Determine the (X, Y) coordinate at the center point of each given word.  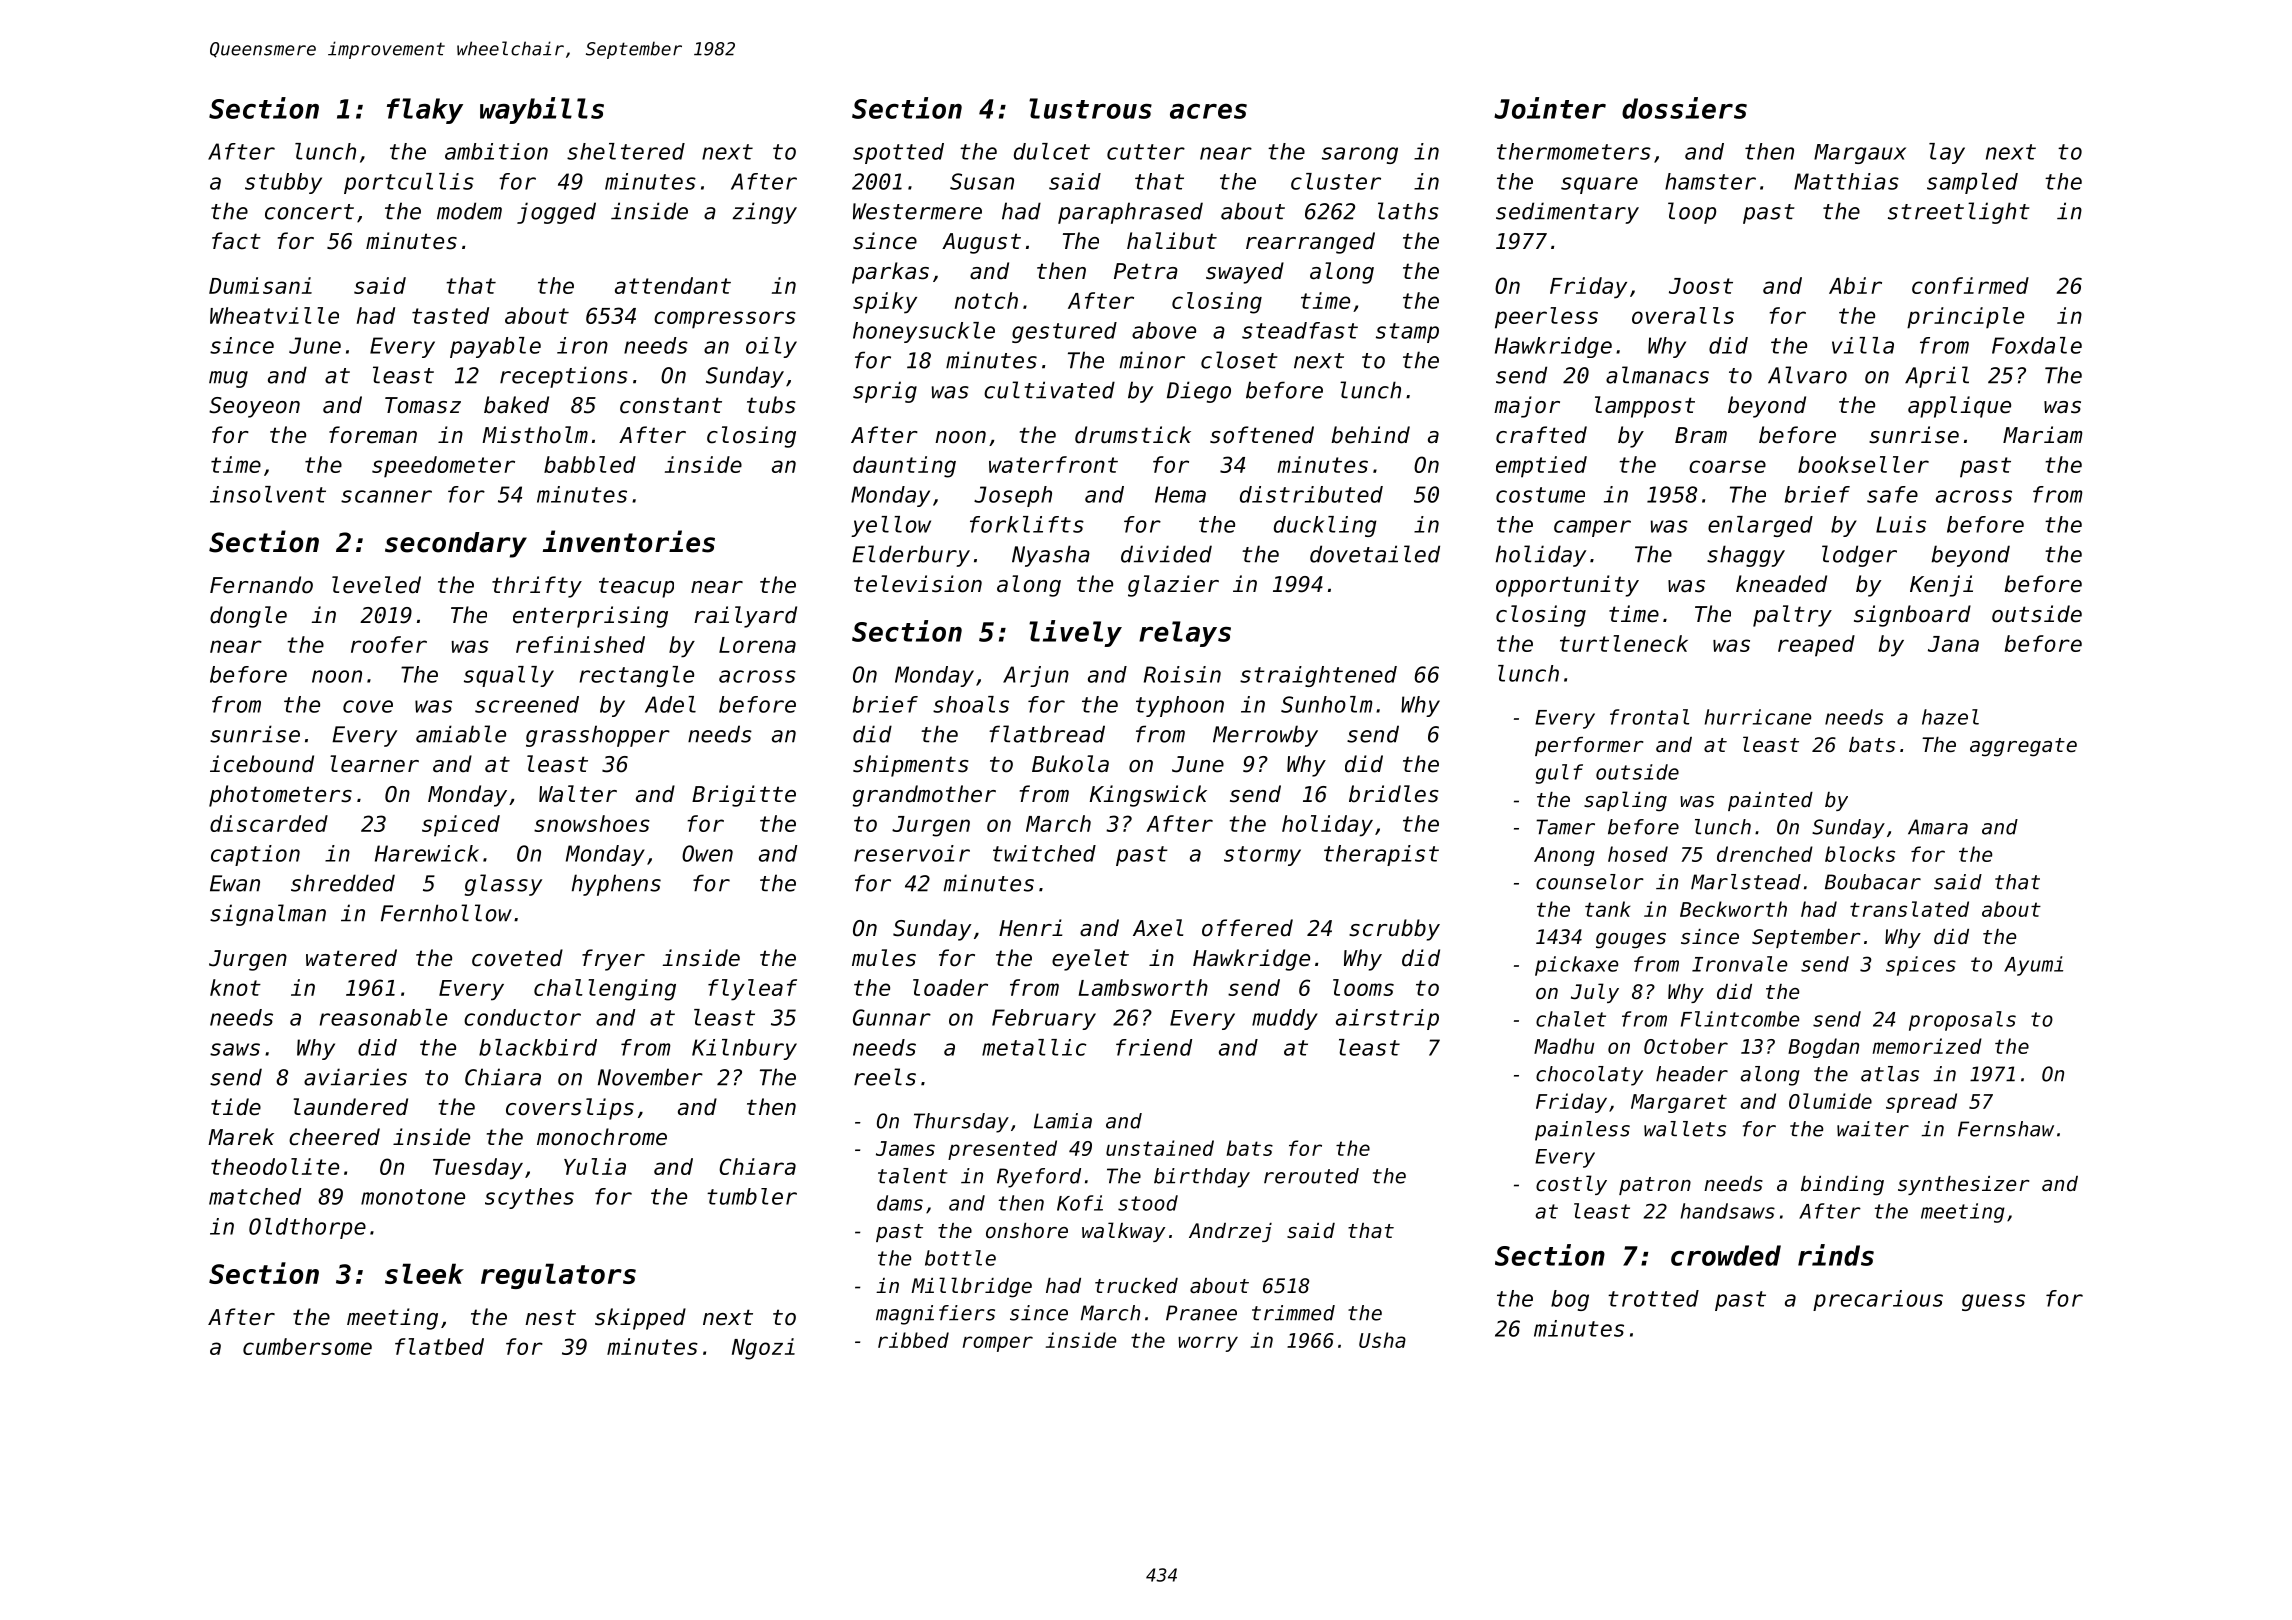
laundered (350, 1107)
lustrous (1090, 108)
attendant (673, 285)
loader (950, 987)
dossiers (1684, 108)
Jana (1953, 644)
